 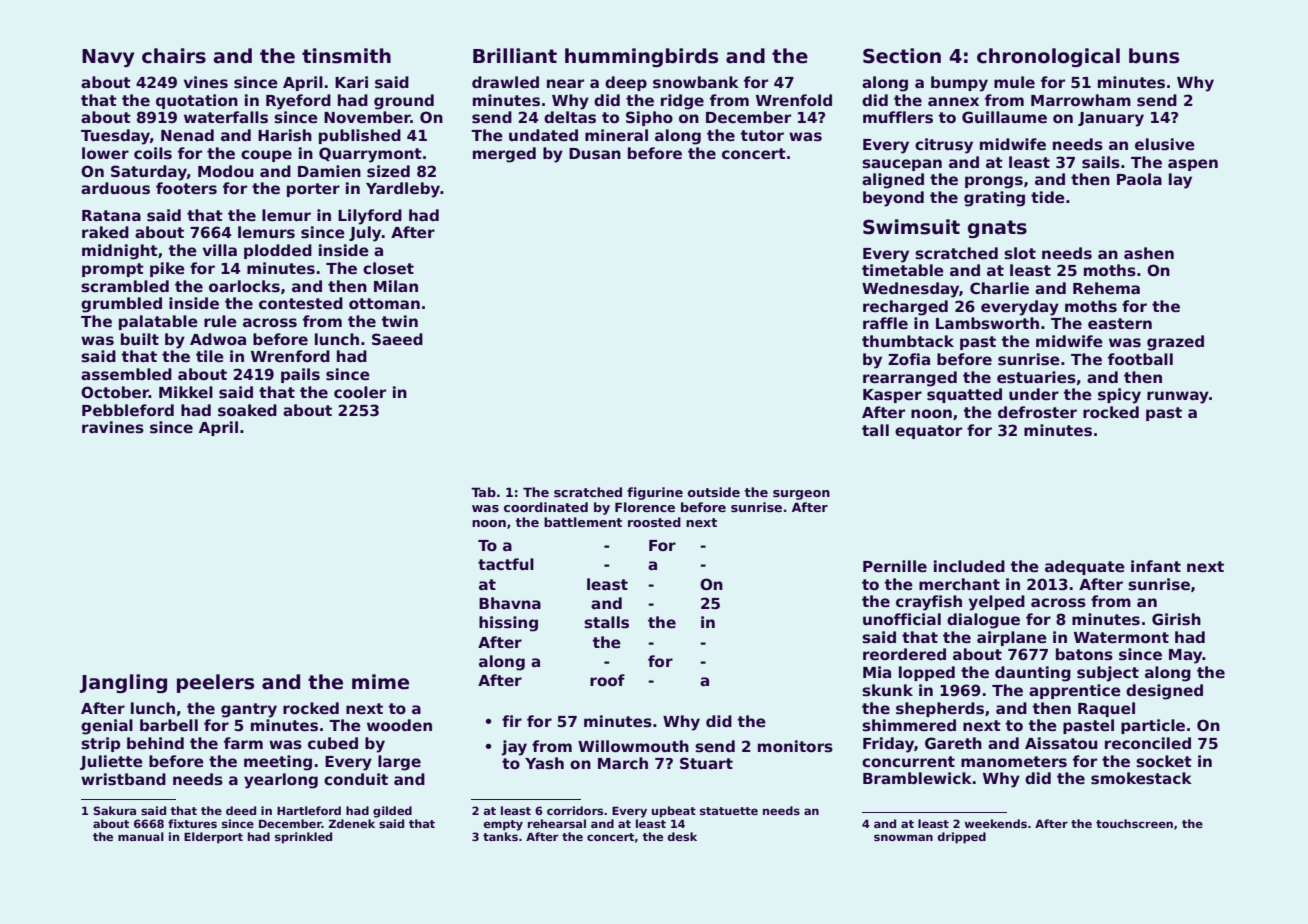 What do you see at coordinates (220, 321) in the document?
I see `rule` at bounding box center [220, 321].
